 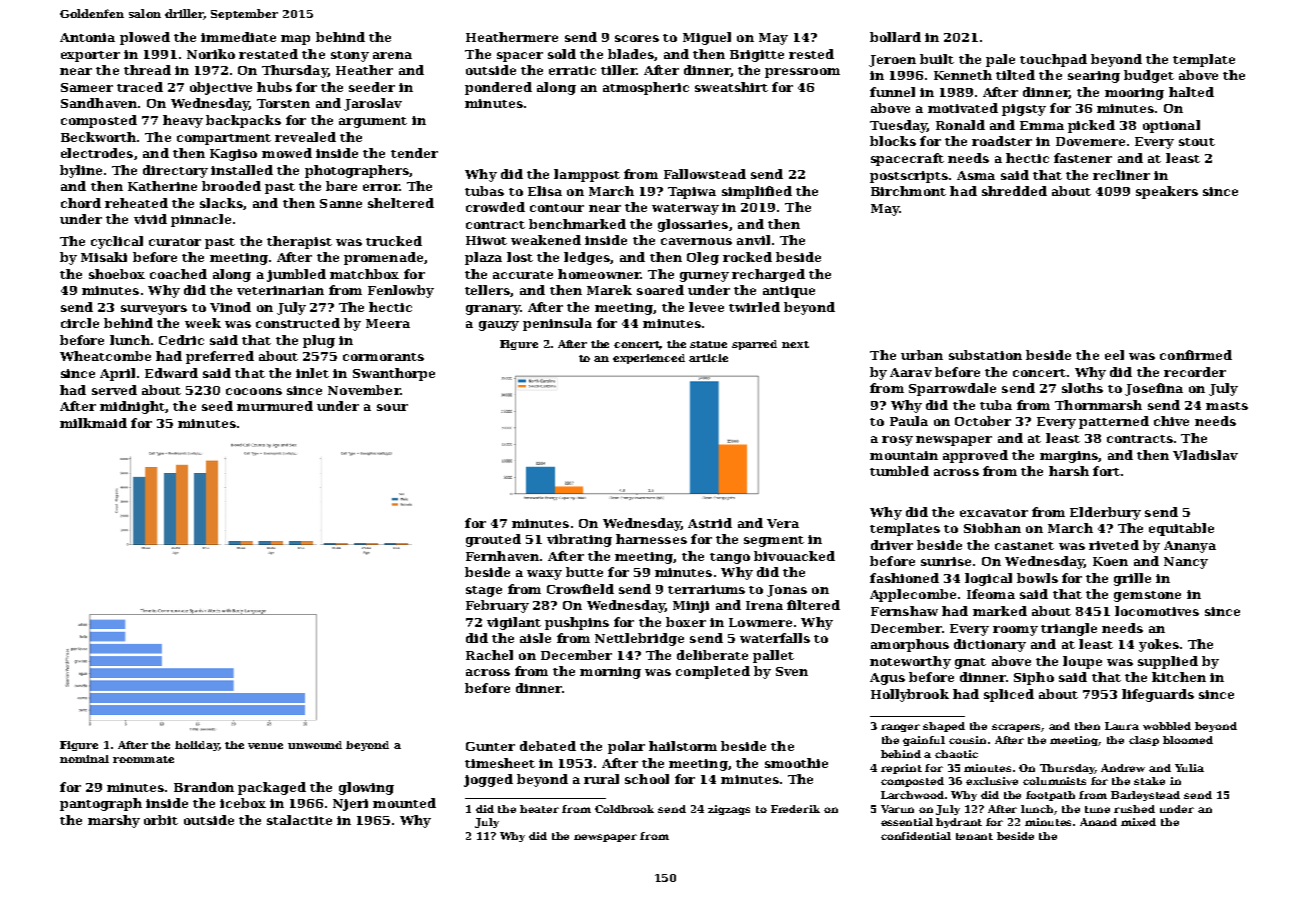 I want to click on unwound, so click(x=315, y=745).
